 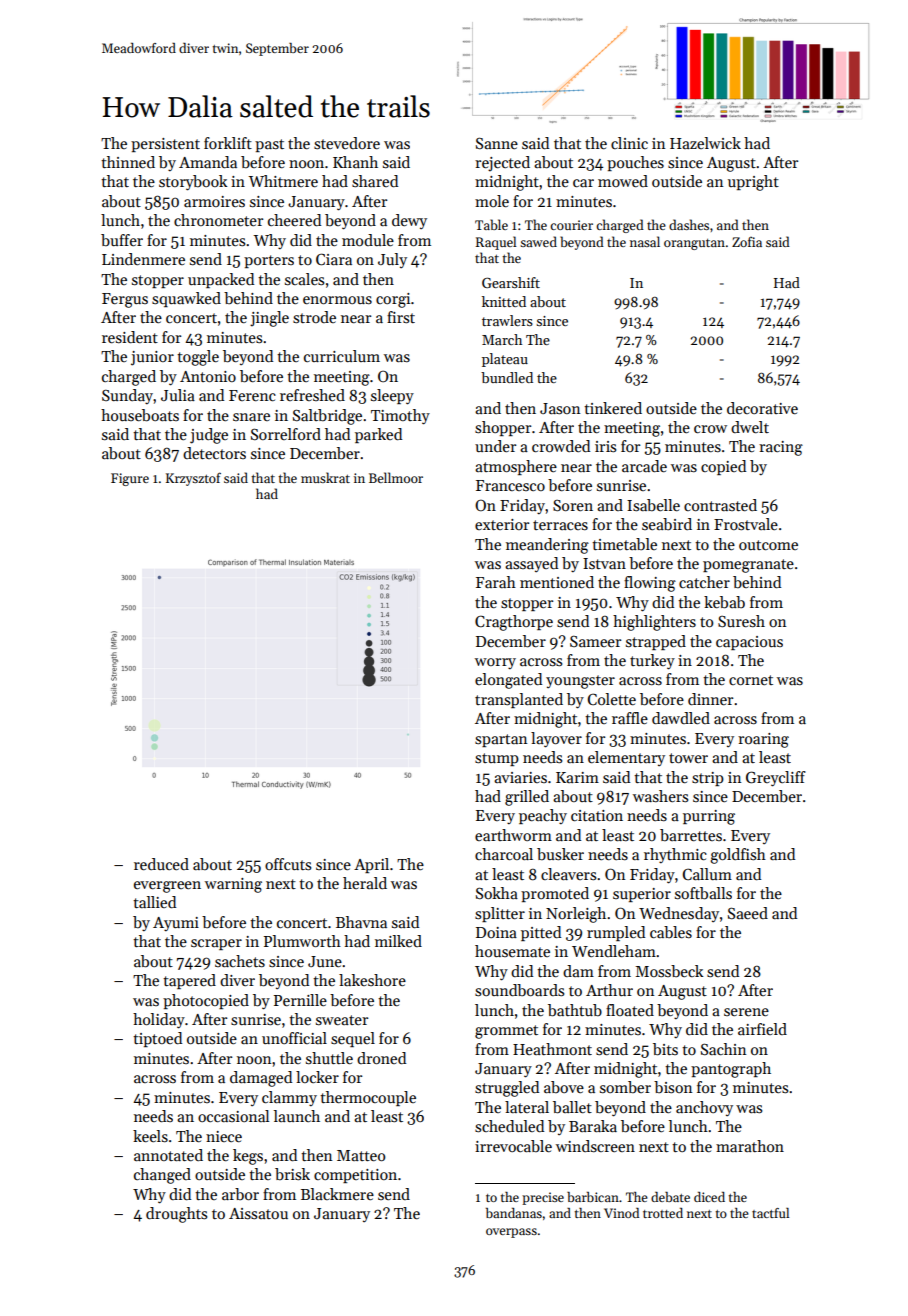 I want to click on worry, so click(x=495, y=663).
